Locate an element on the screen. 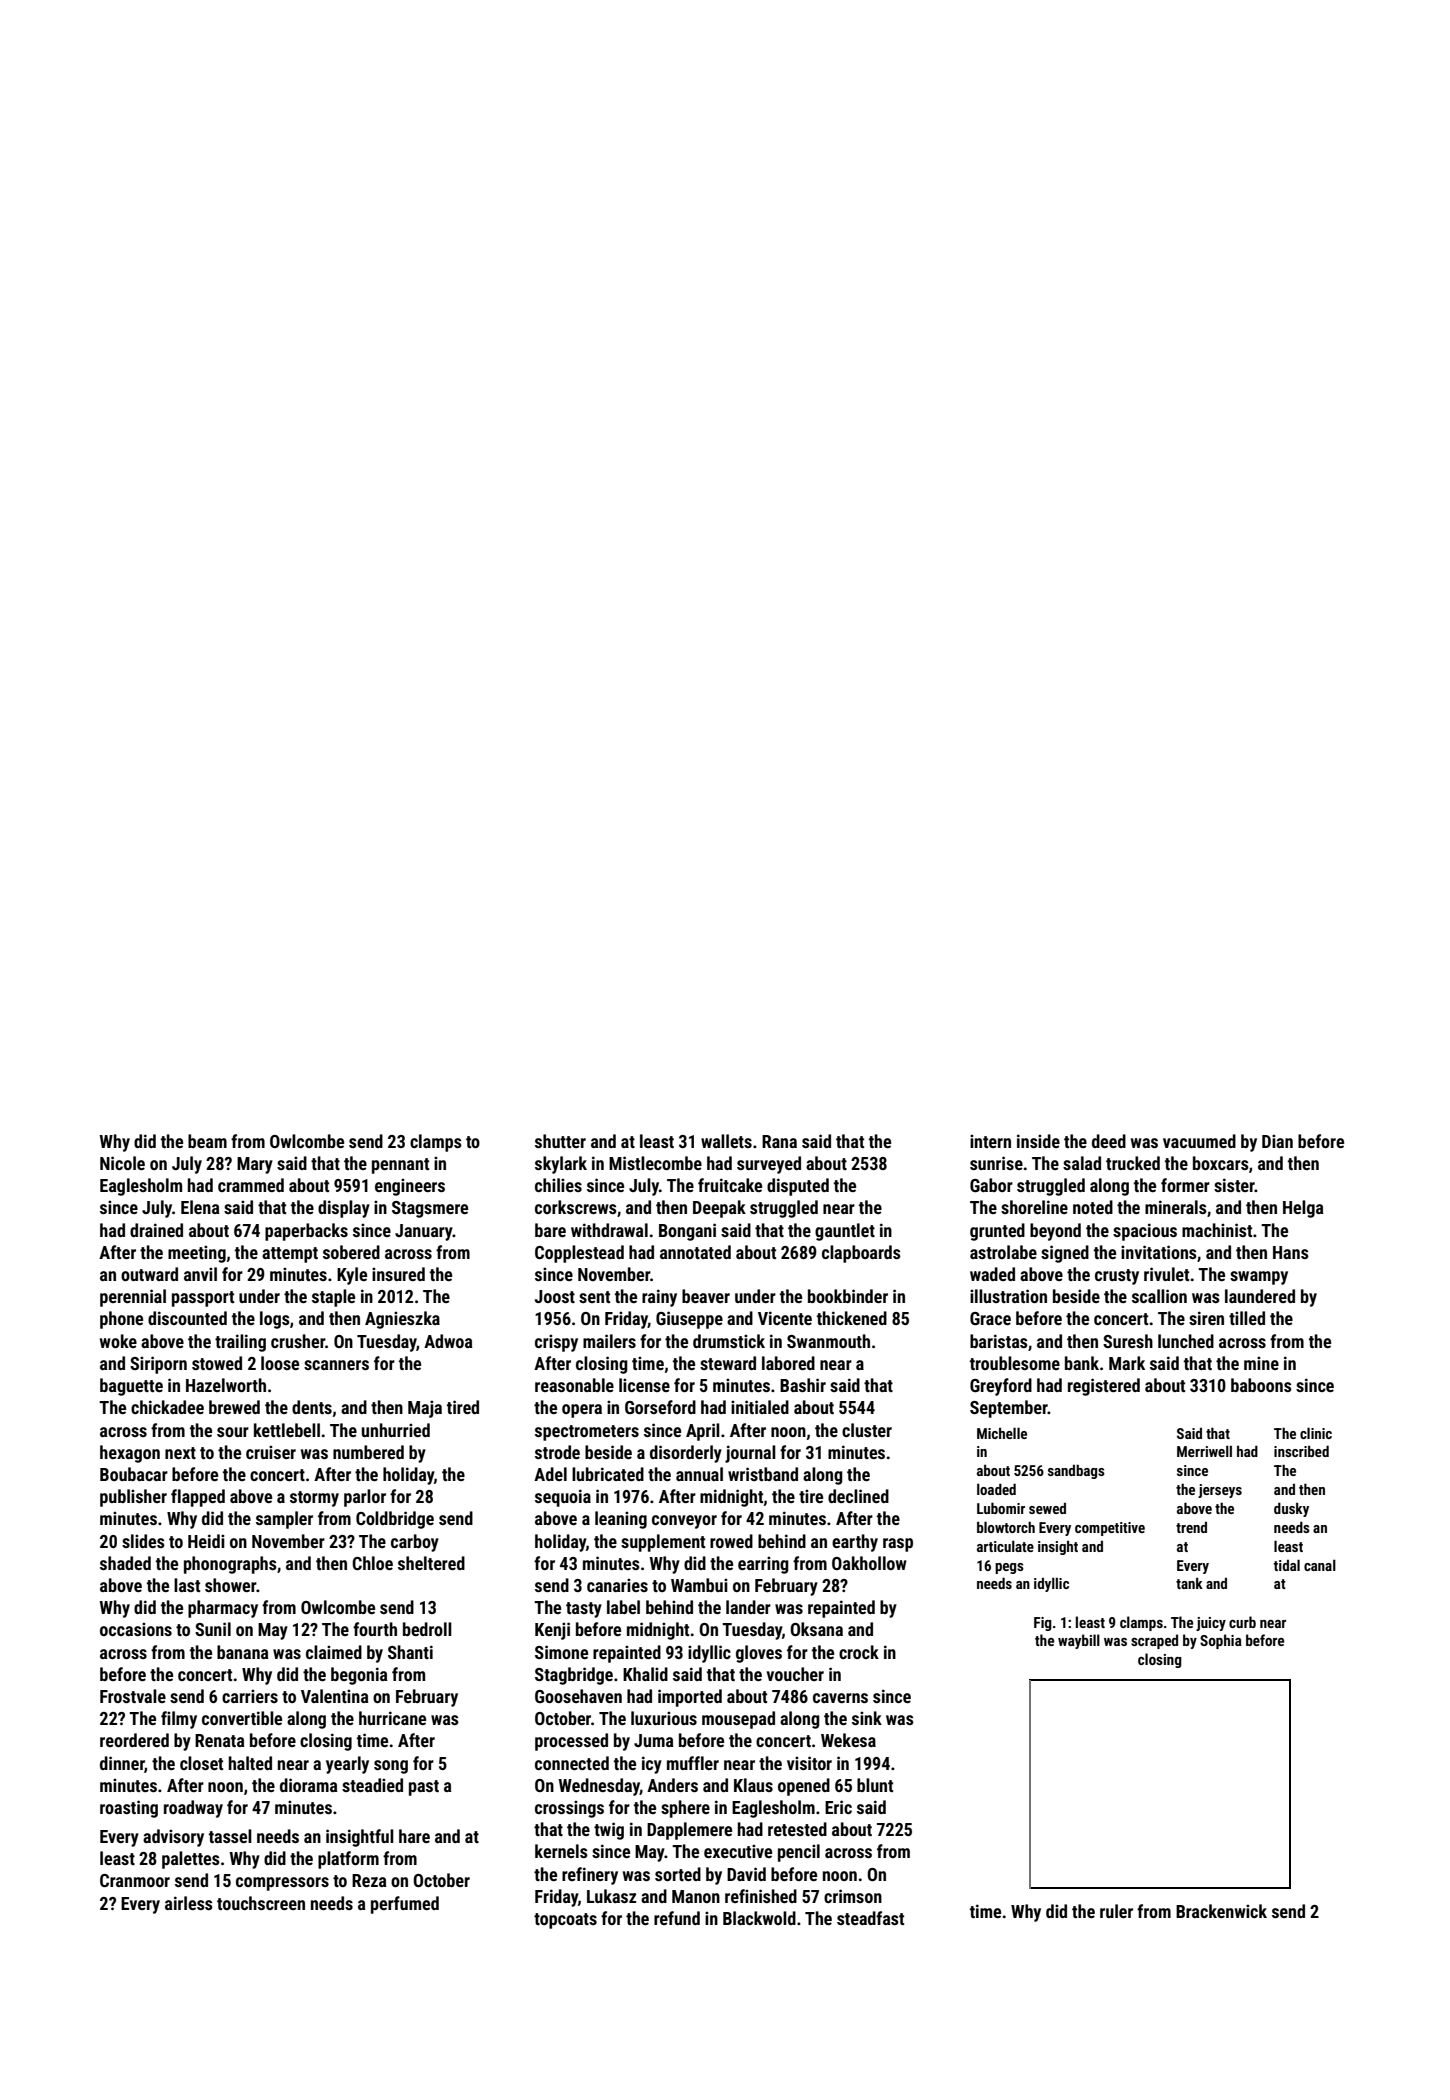  Fig is located at coordinates (1043, 1624).
